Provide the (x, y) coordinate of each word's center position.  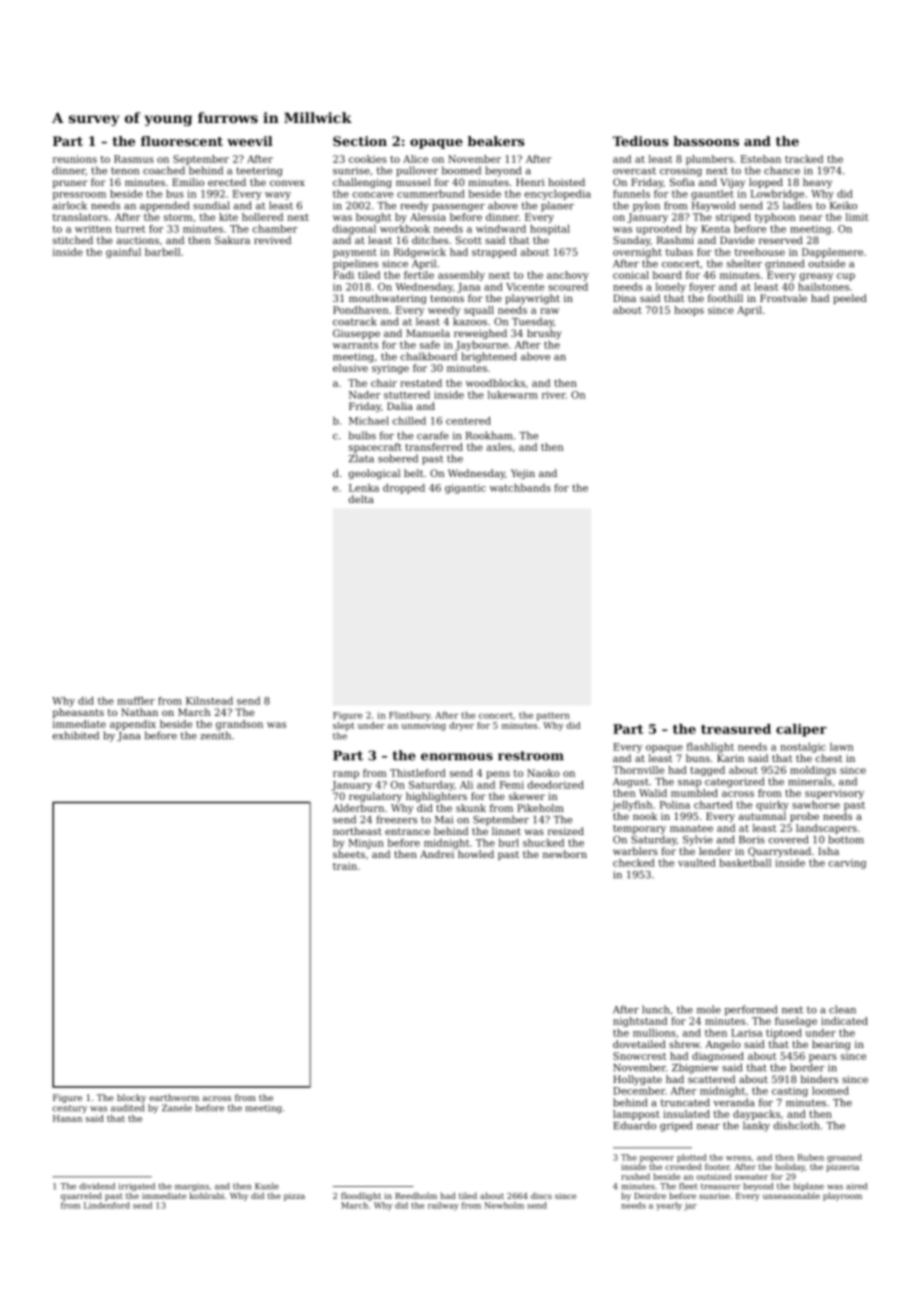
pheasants (78, 713)
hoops (689, 311)
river (554, 395)
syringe (390, 369)
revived (272, 240)
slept (343, 726)
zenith (215, 735)
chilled (409, 421)
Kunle (267, 1186)
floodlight (361, 1196)
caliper (801, 730)
